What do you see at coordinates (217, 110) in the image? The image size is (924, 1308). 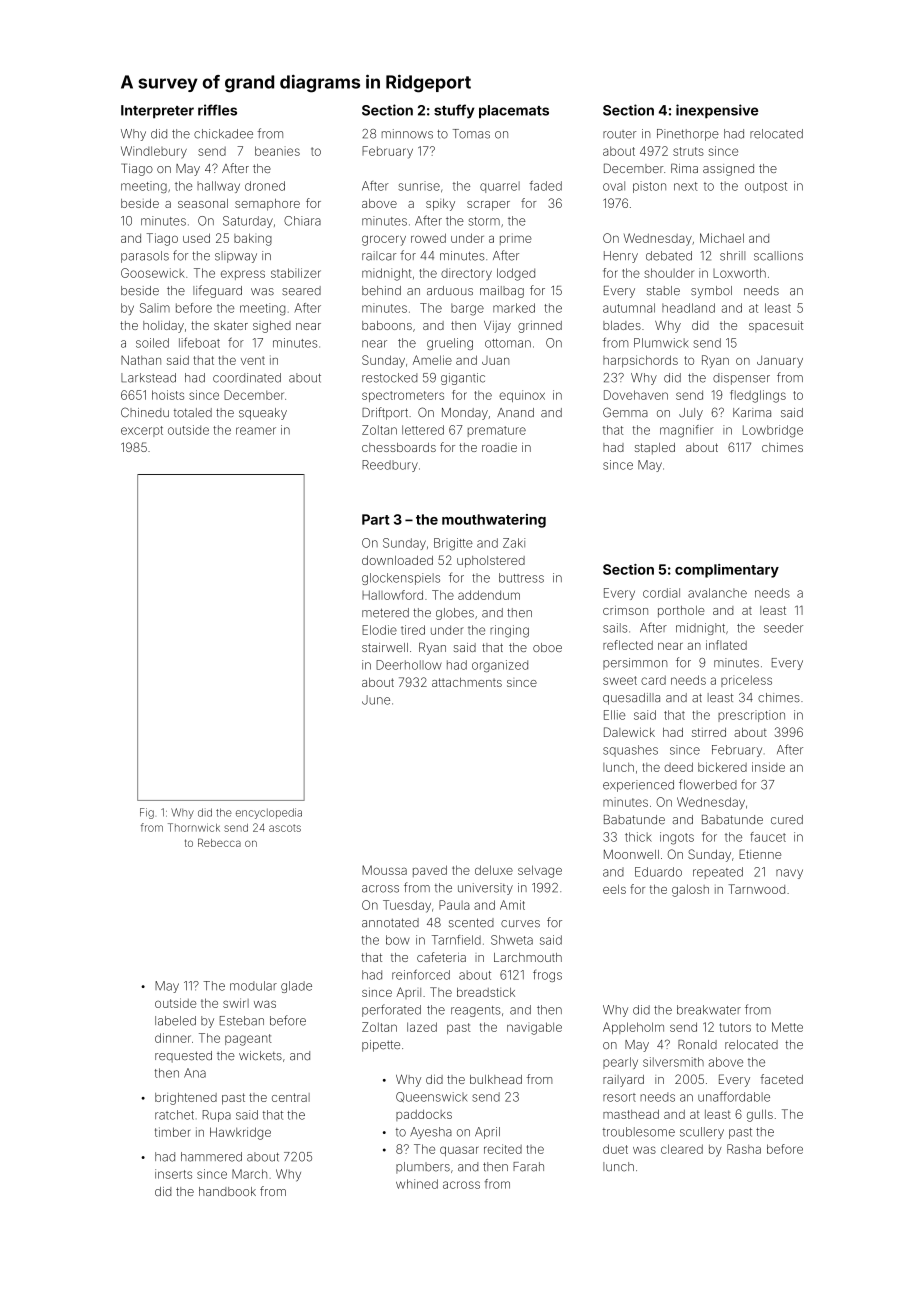 I see `riffles` at bounding box center [217, 110].
